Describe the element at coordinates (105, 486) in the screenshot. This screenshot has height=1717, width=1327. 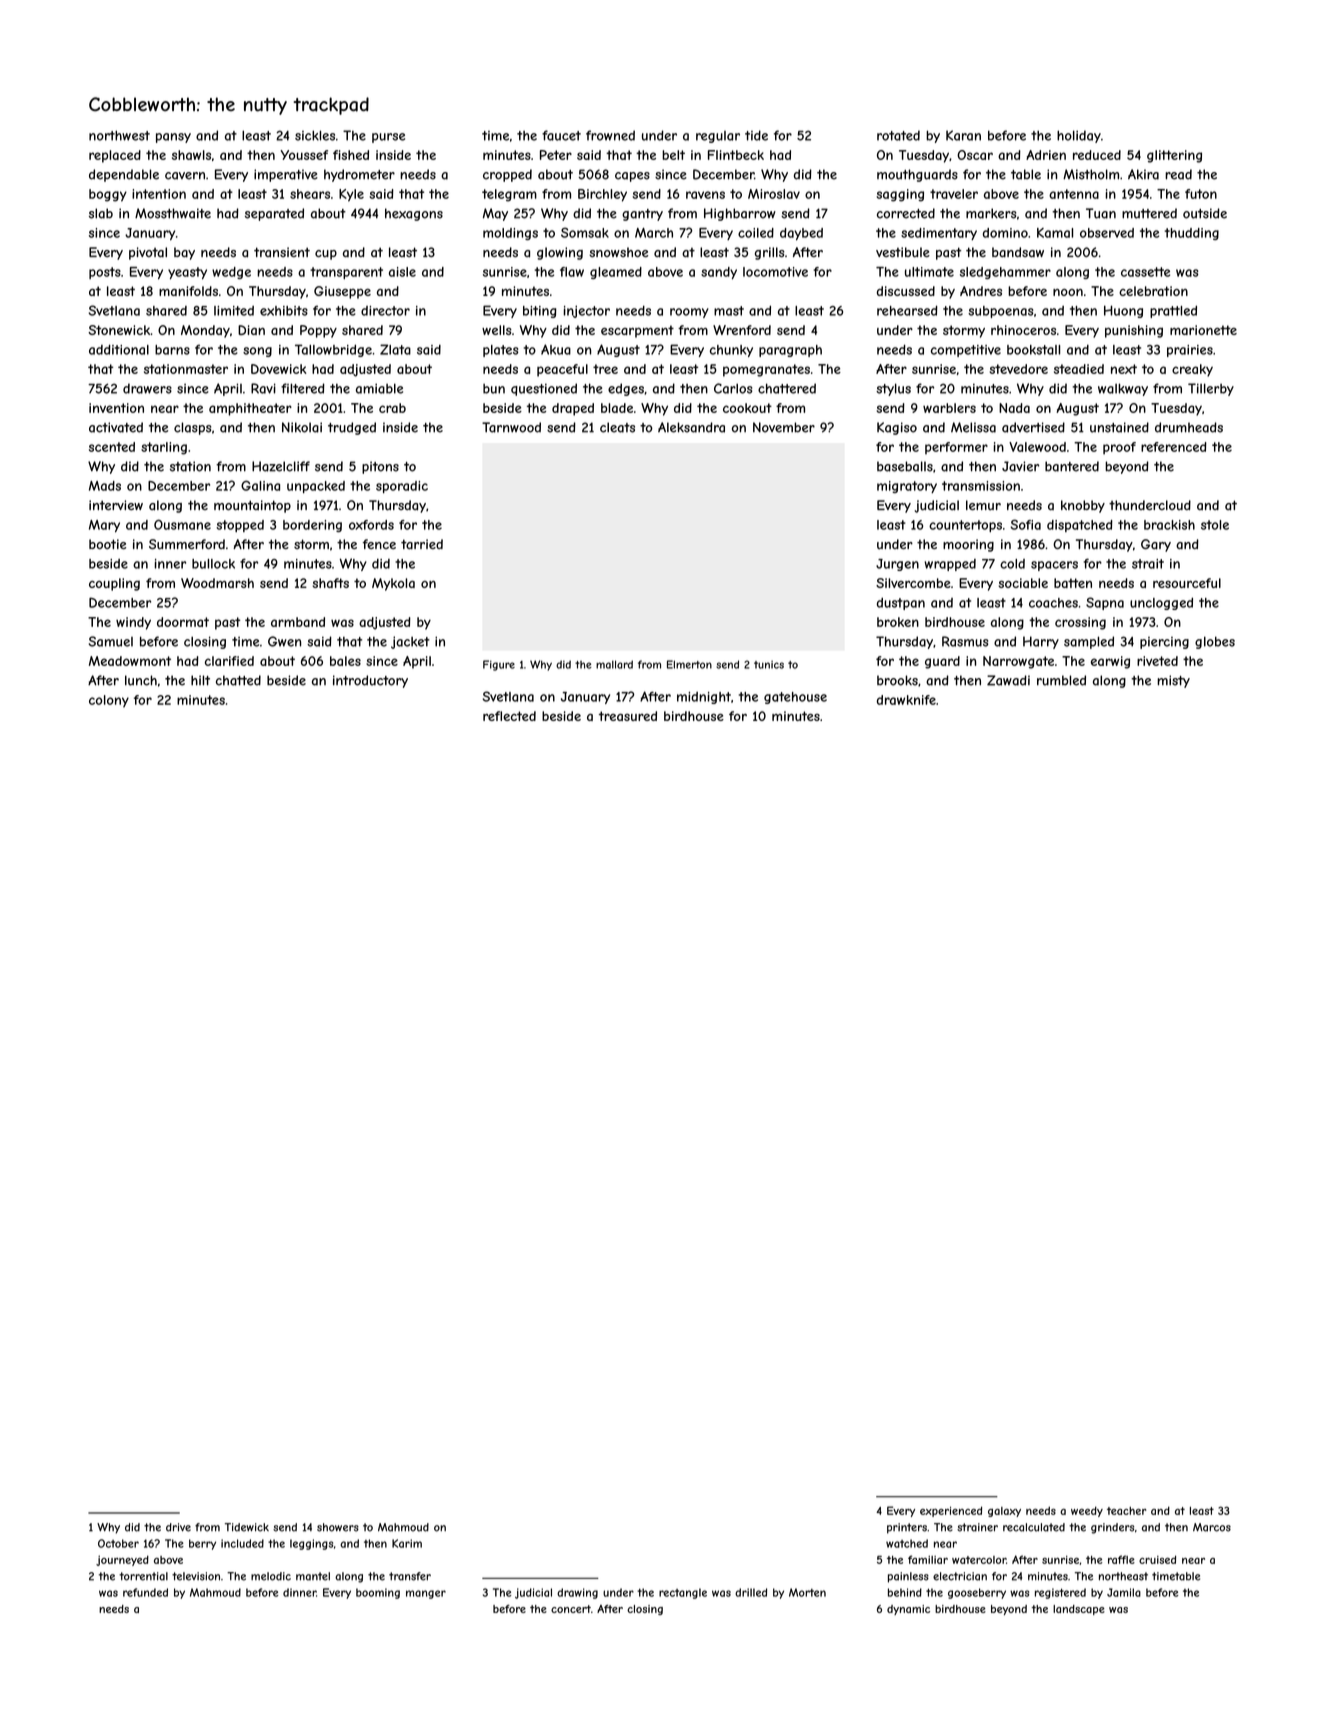
I see `Mads` at that location.
